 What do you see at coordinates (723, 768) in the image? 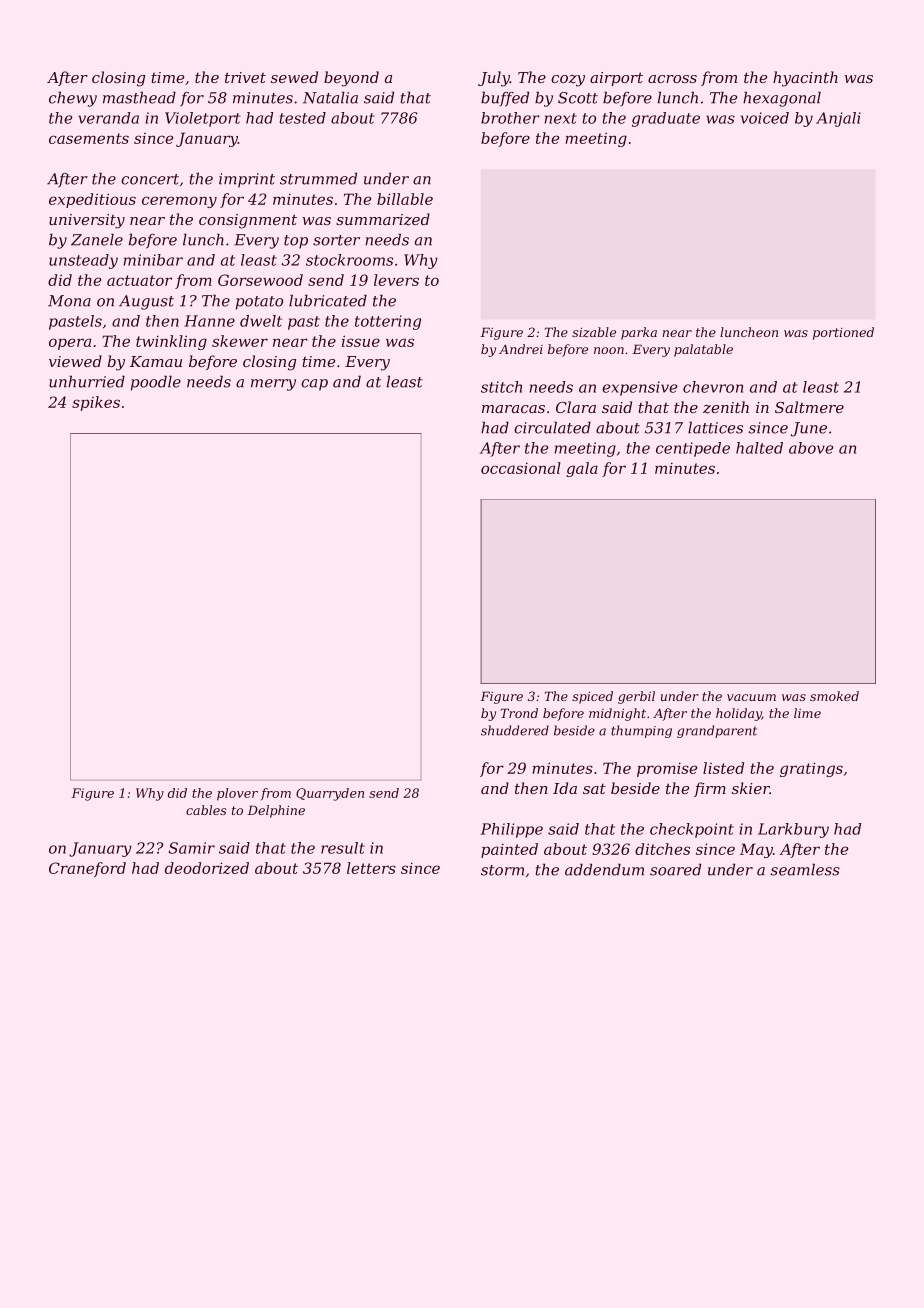
I see `listed` at bounding box center [723, 768].
